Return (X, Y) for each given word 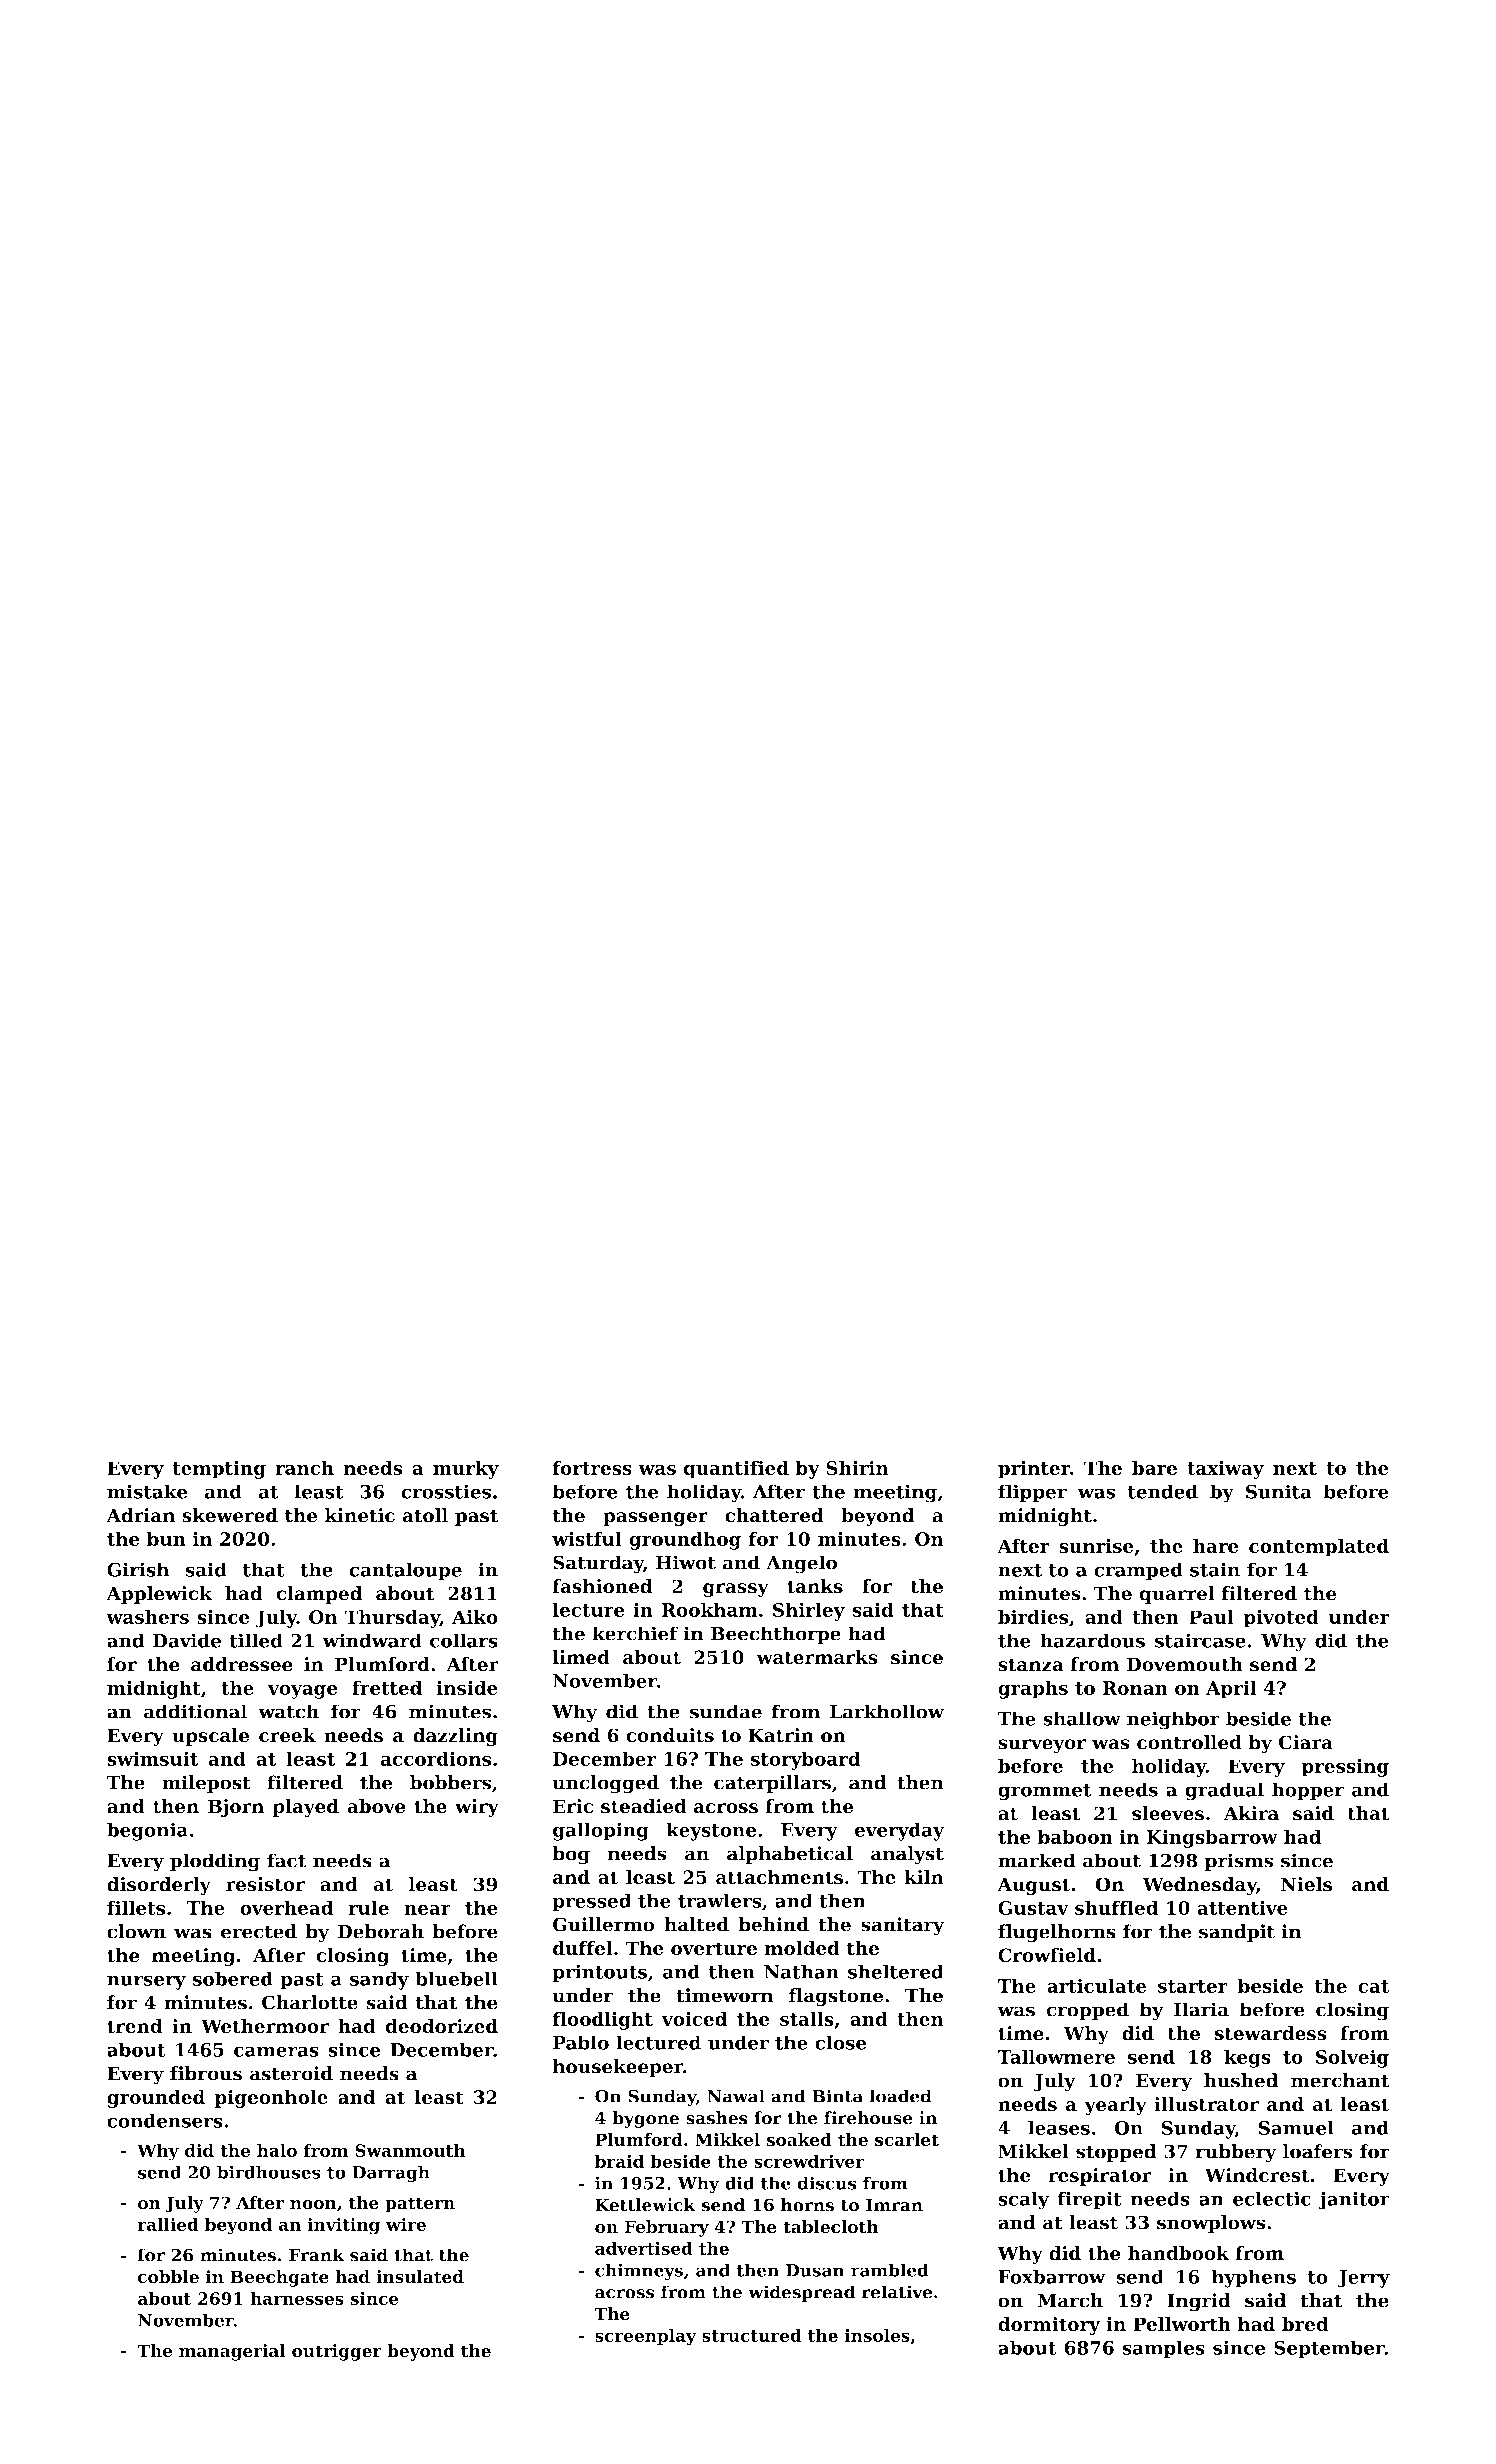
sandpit (1237, 1933)
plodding (215, 1862)
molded (802, 1948)
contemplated (1319, 1547)
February (666, 2228)
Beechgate (279, 2278)
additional (195, 1711)
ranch (304, 1467)
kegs (1247, 2058)
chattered (774, 1515)
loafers (1318, 2151)
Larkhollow (887, 1711)
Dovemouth (1184, 1664)
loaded (901, 2096)
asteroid (291, 2073)
